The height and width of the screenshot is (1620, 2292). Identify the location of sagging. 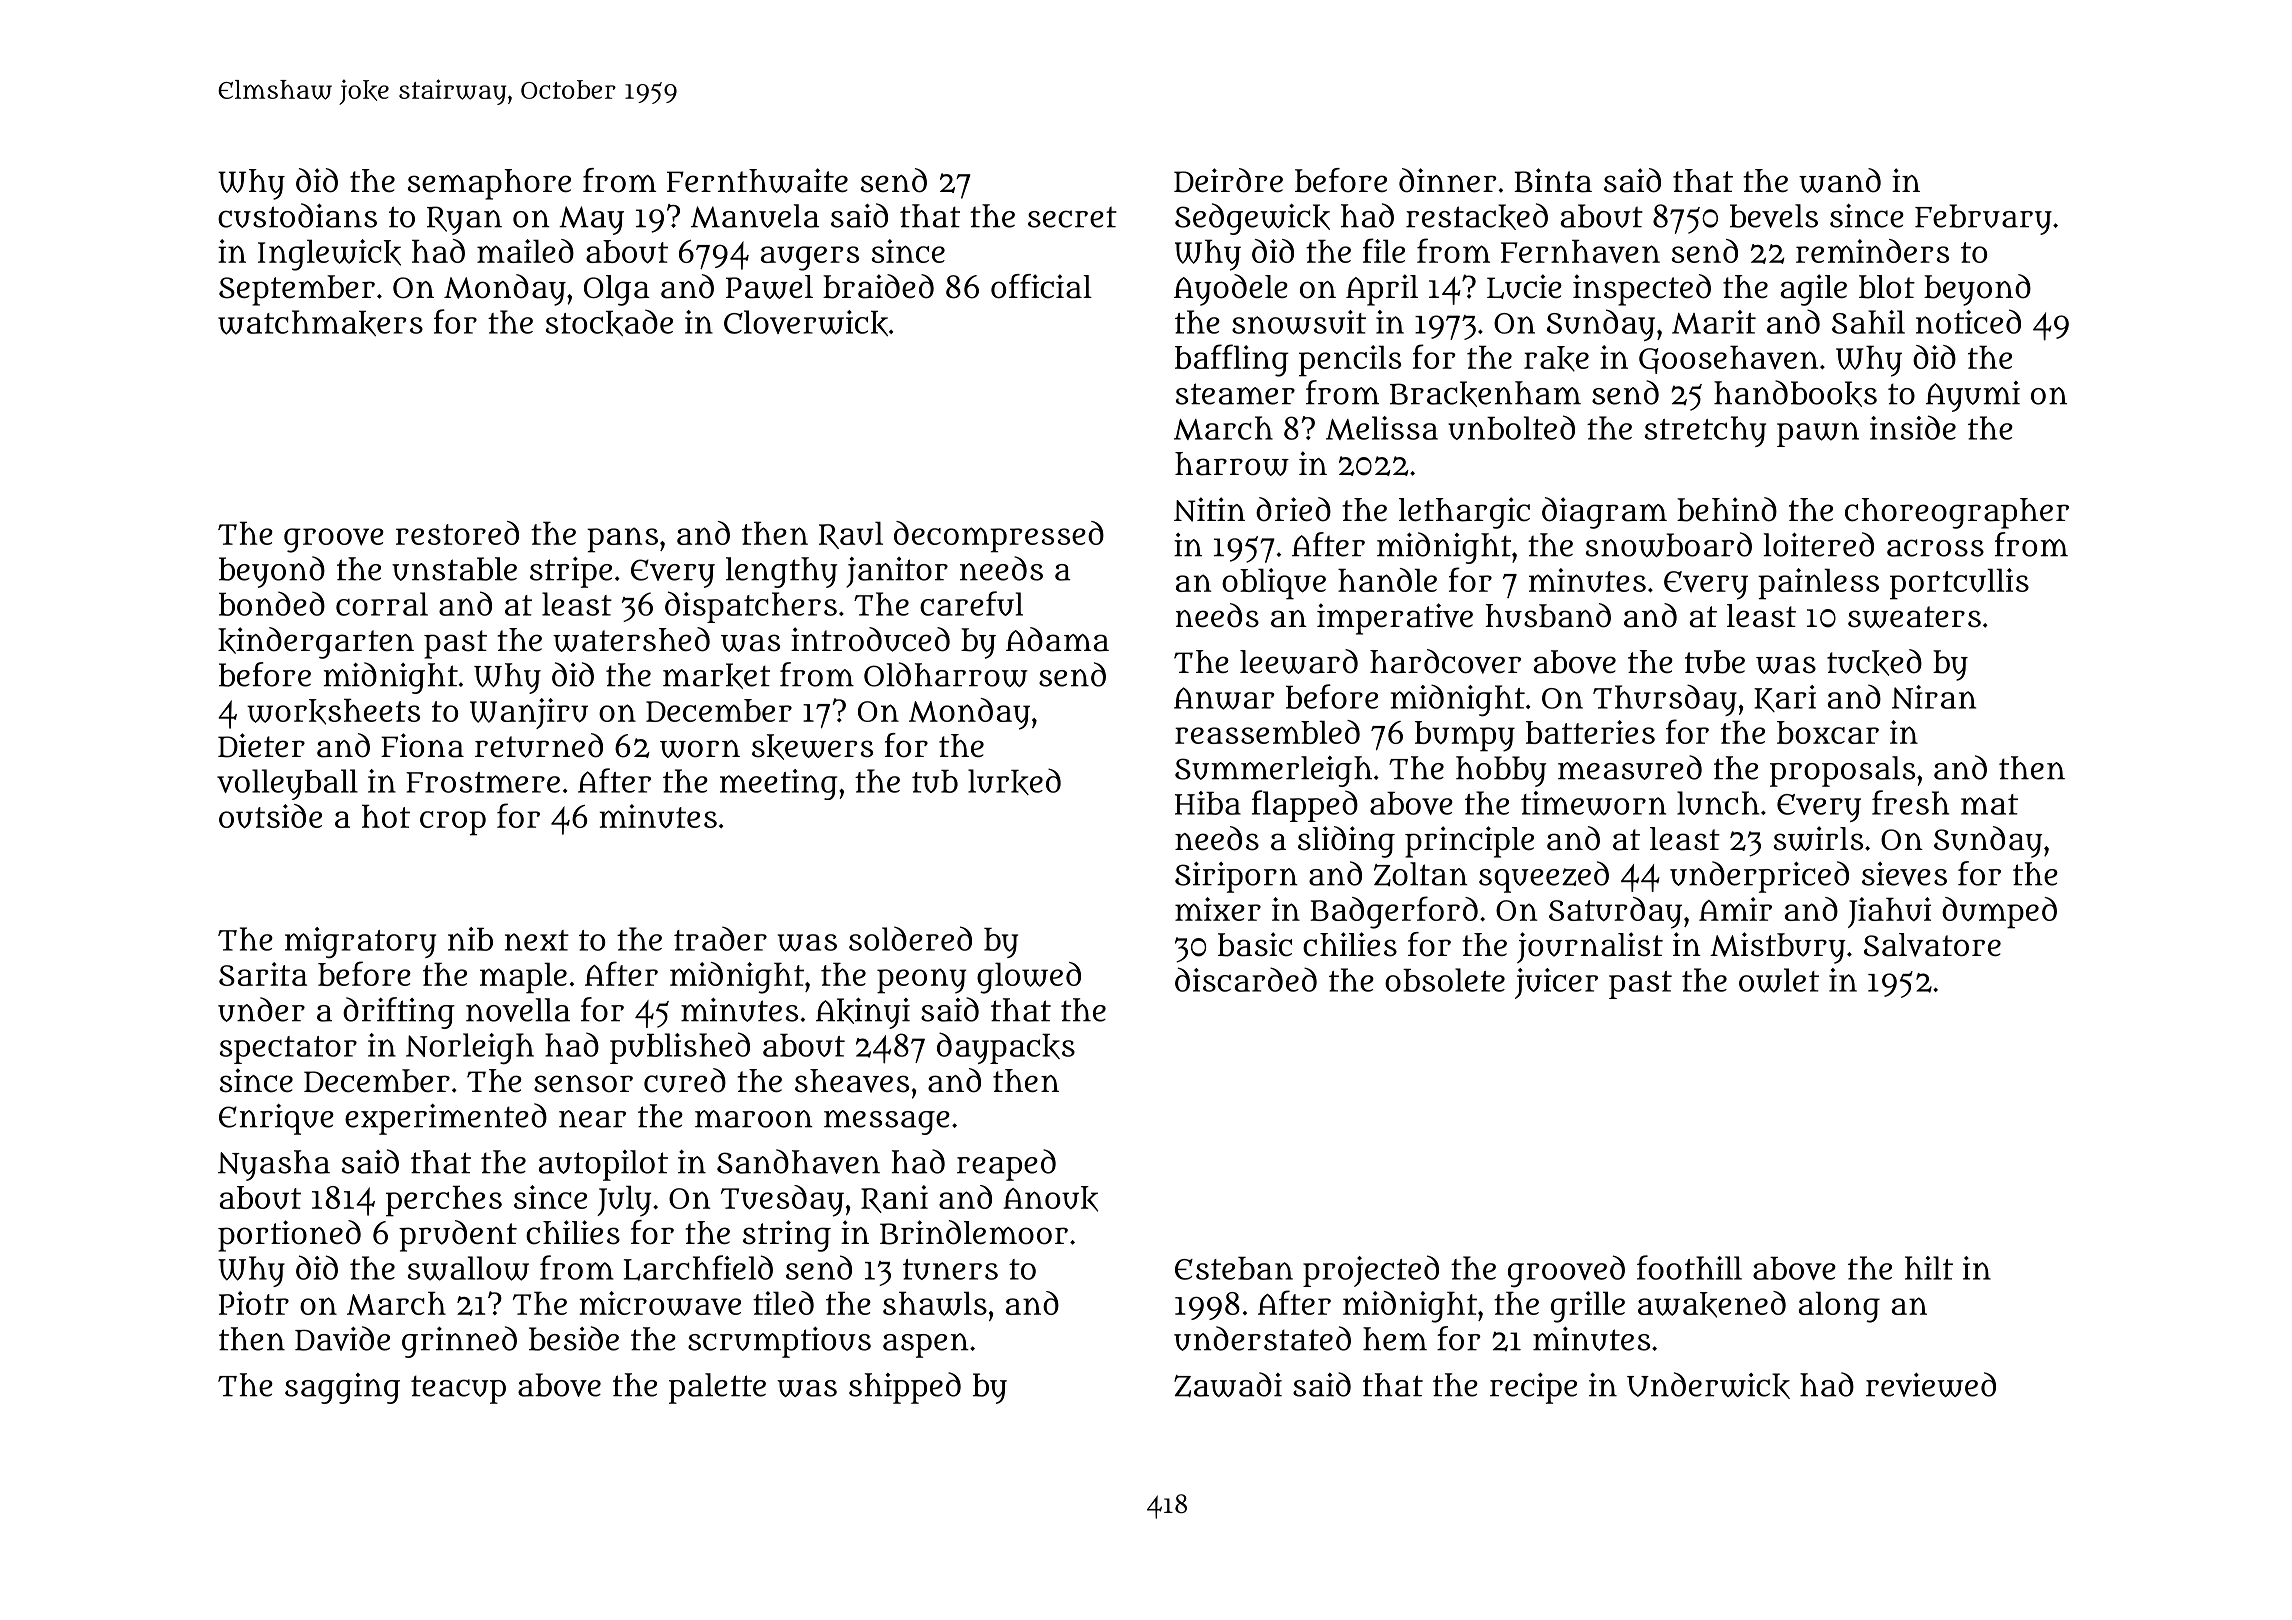
(342, 1388).
